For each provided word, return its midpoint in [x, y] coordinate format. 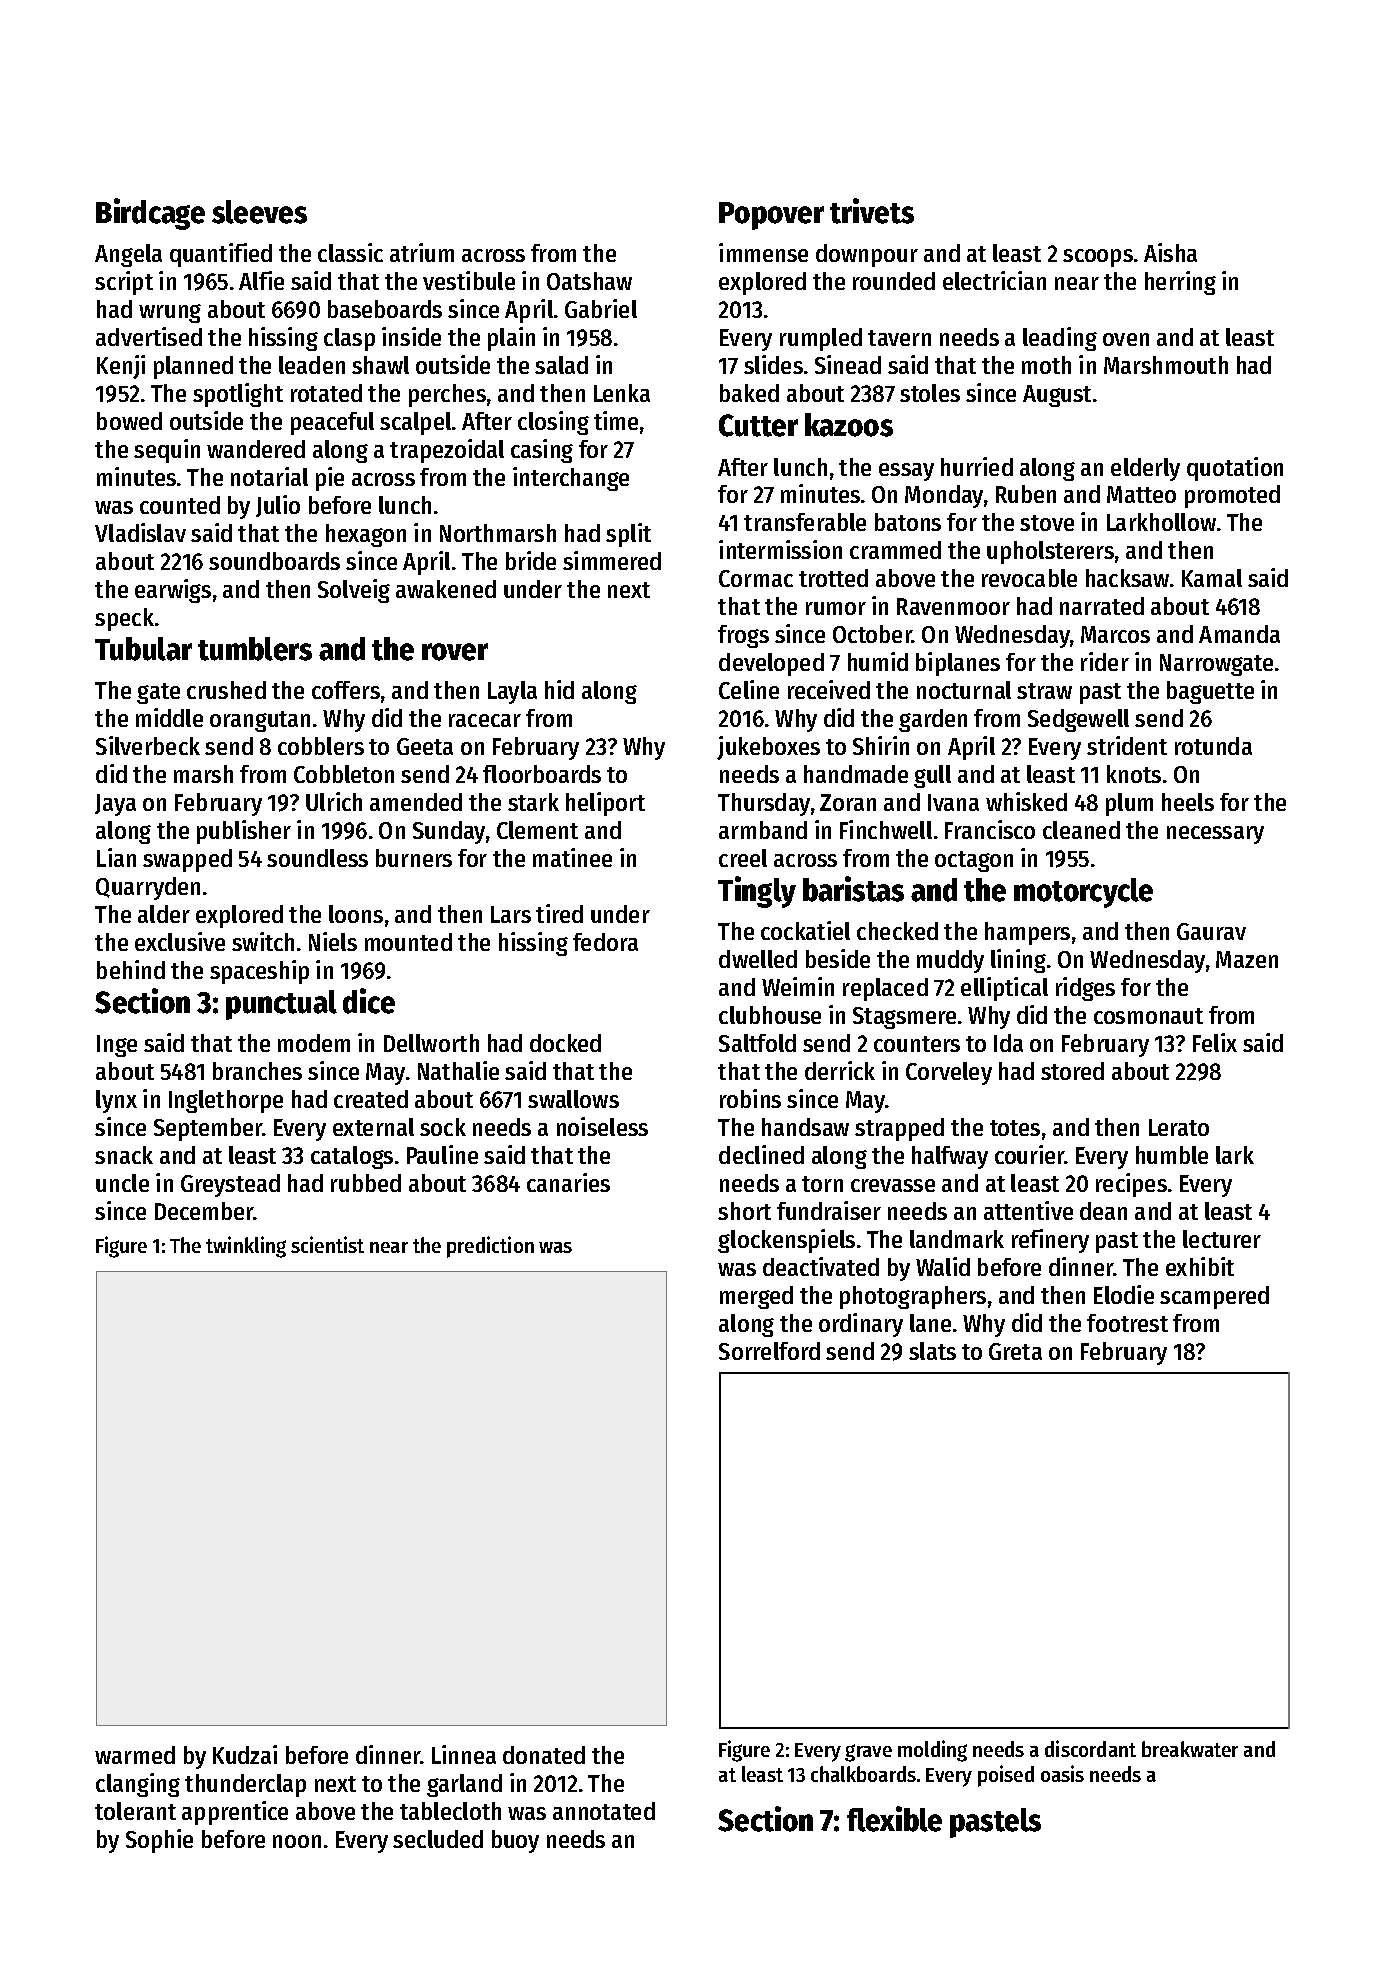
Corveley [949, 1073]
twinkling [246, 1247]
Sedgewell [1078, 720]
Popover [771, 216]
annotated [604, 1811]
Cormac [756, 578]
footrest [1127, 1323]
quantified [221, 255]
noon [297, 1841]
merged [756, 1297]
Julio [278, 506]
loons [356, 914]
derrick [840, 1070]
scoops [1098, 258]
